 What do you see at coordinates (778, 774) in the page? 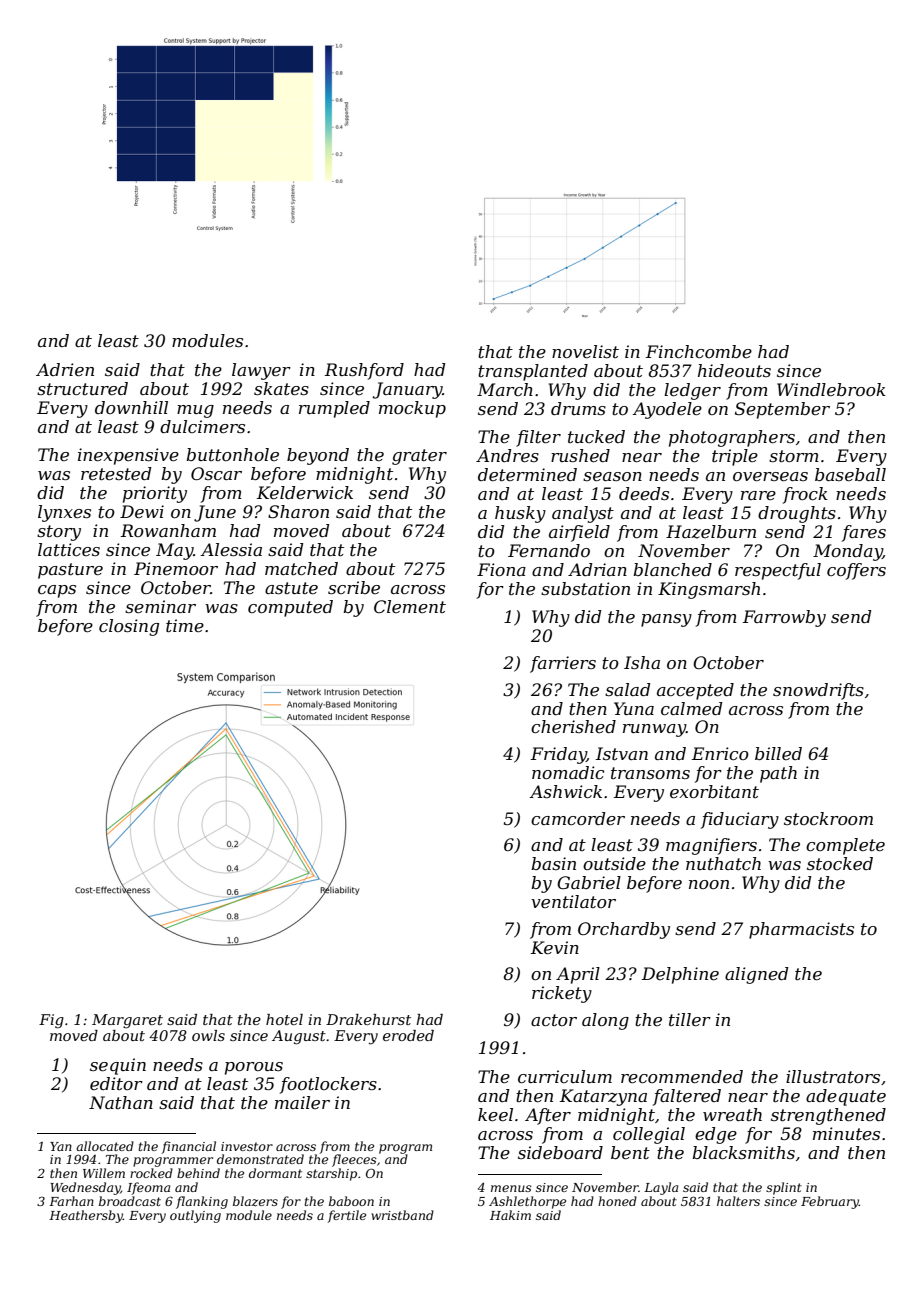
I see `path` at bounding box center [778, 774].
